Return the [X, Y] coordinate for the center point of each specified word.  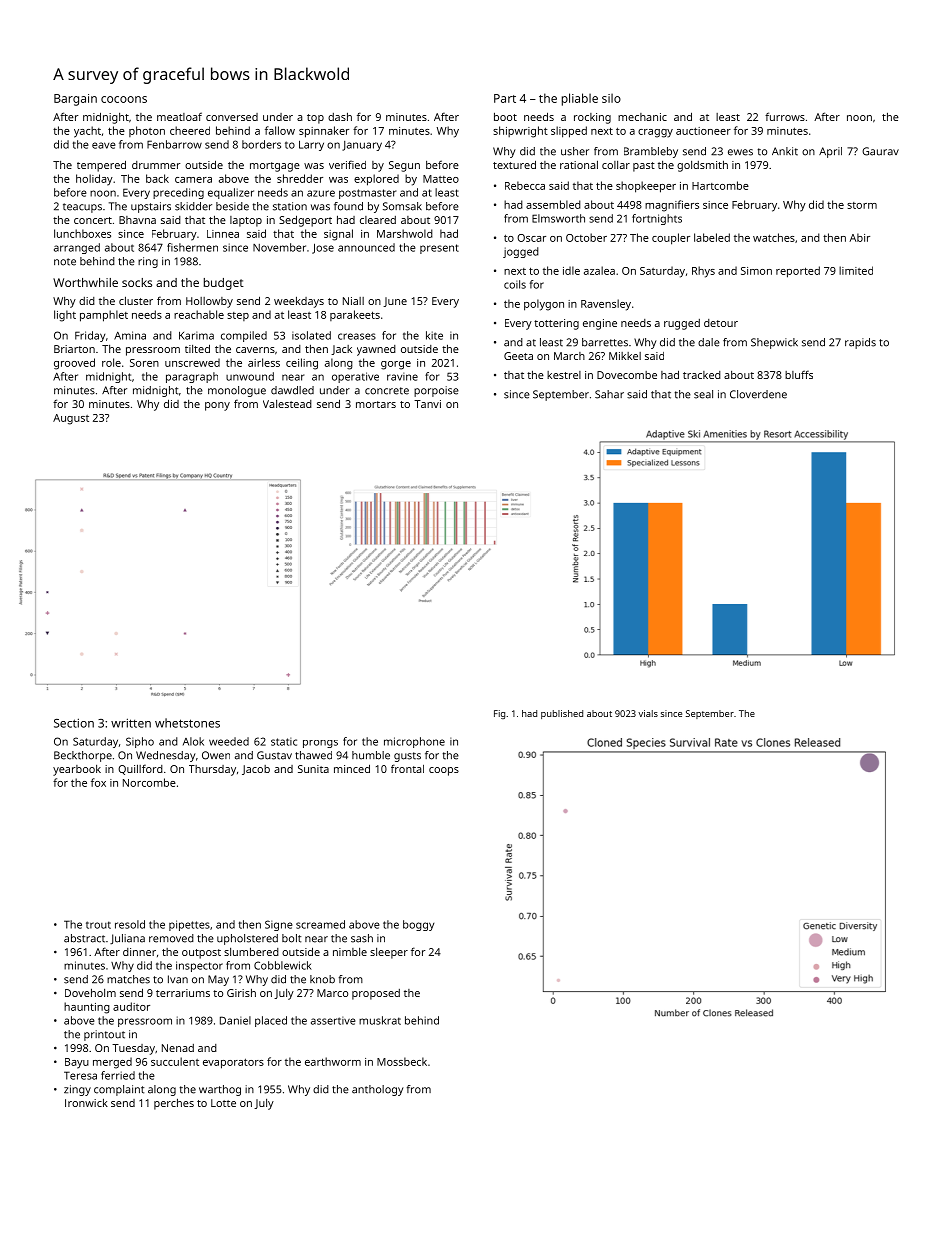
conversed [232, 117]
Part [505, 98]
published [562, 714]
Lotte [223, 1103]
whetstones [187, 723]
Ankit [785, 151]
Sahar [609, 394]
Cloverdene [758, 394]
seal [703, 394]
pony [217, 406]
